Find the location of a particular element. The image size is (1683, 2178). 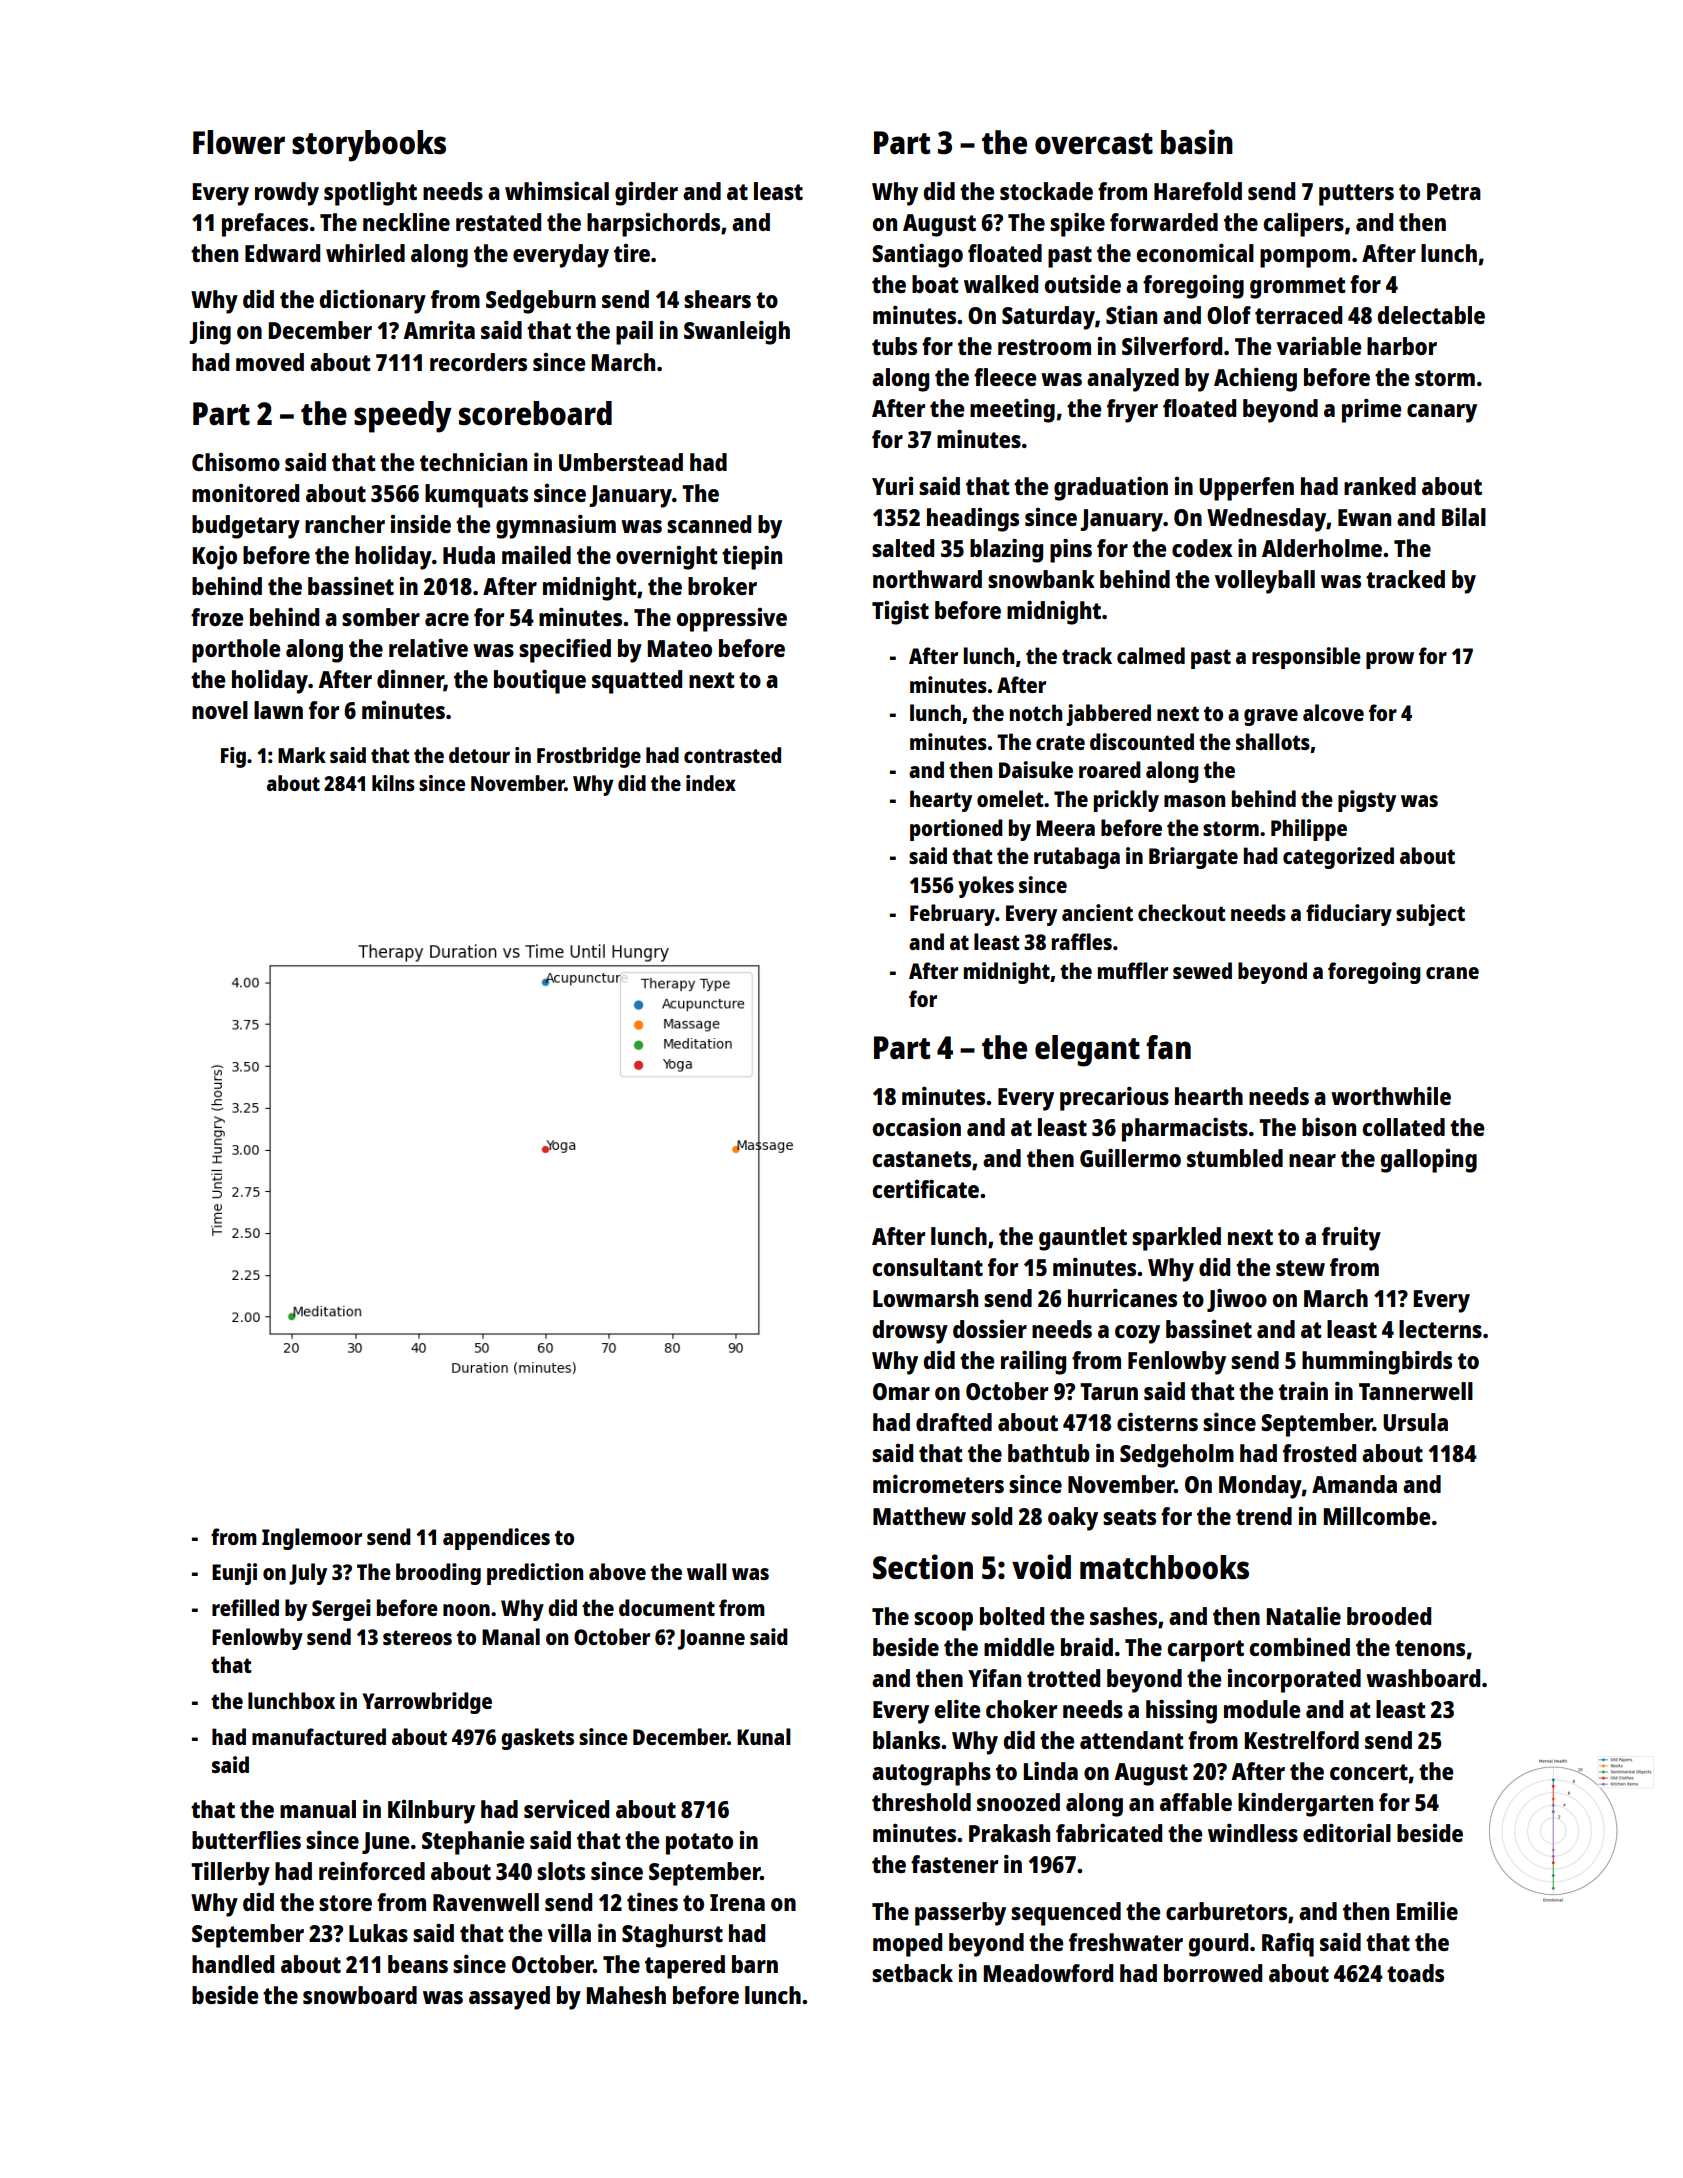

brooded is located at coordinates (1389, 1616).
